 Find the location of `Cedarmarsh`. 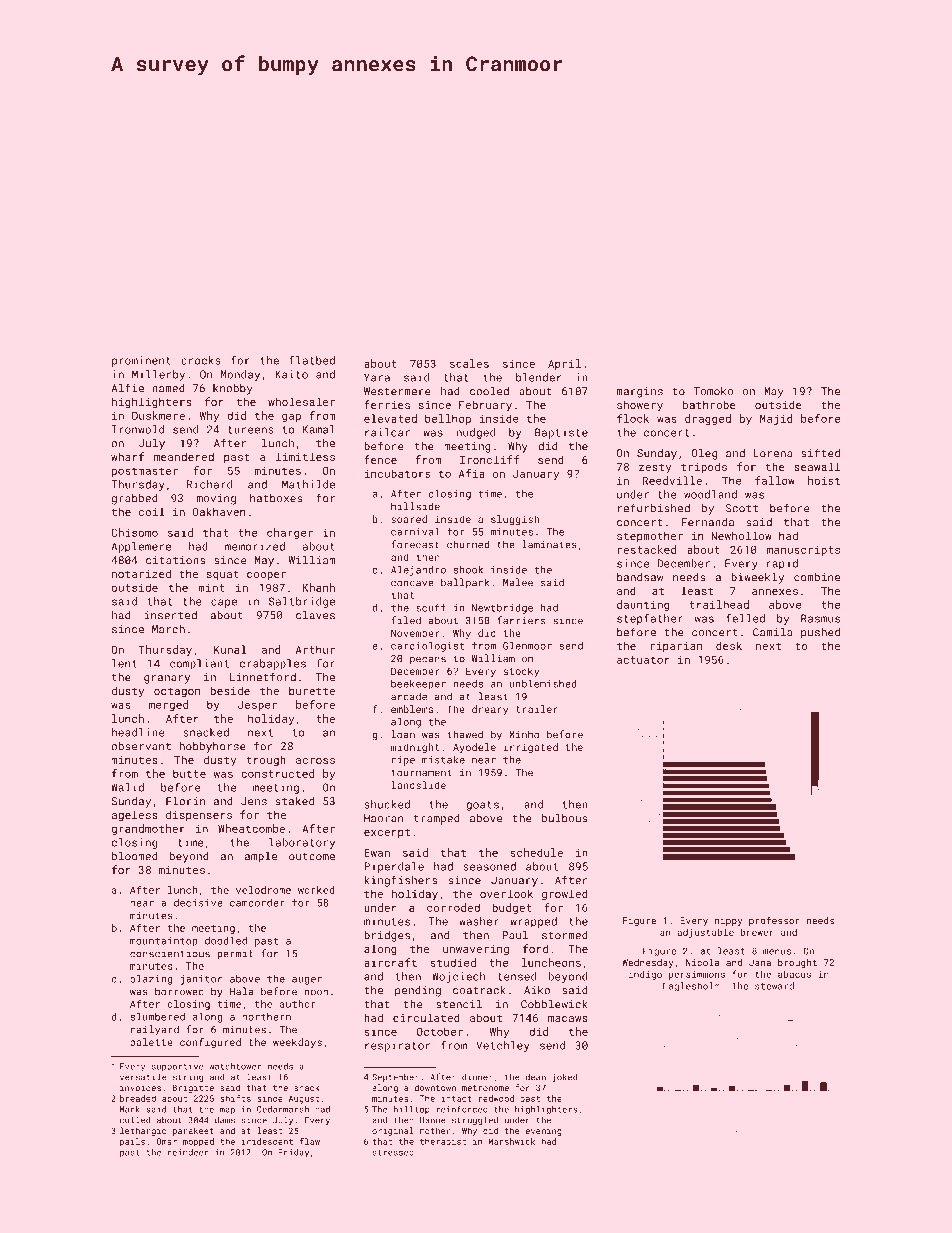

Cedarmarsh is located at coordinates (283, 1109).
